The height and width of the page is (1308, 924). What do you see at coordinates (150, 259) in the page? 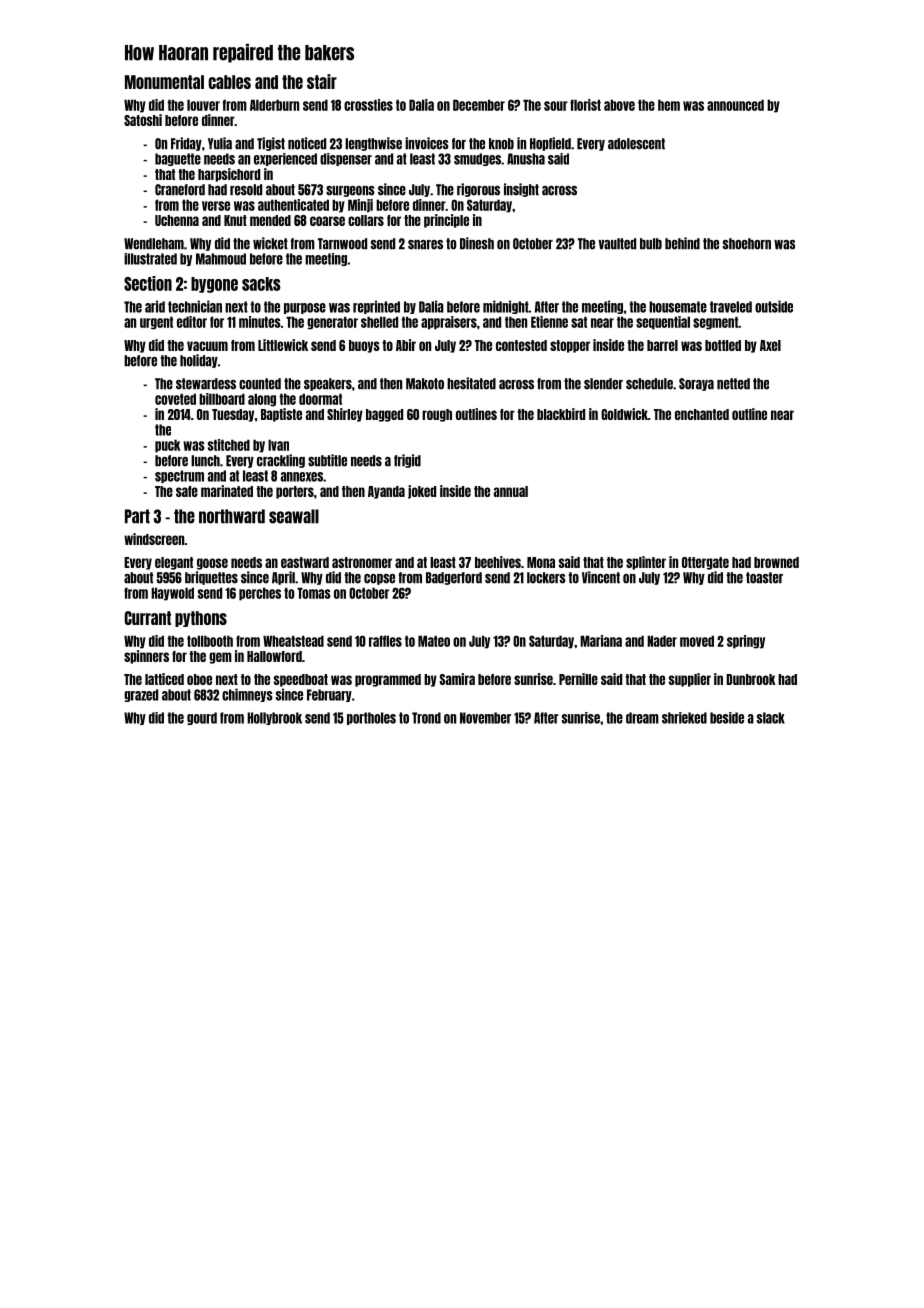
I see `illustrated` at bounding box center [150, 259].
